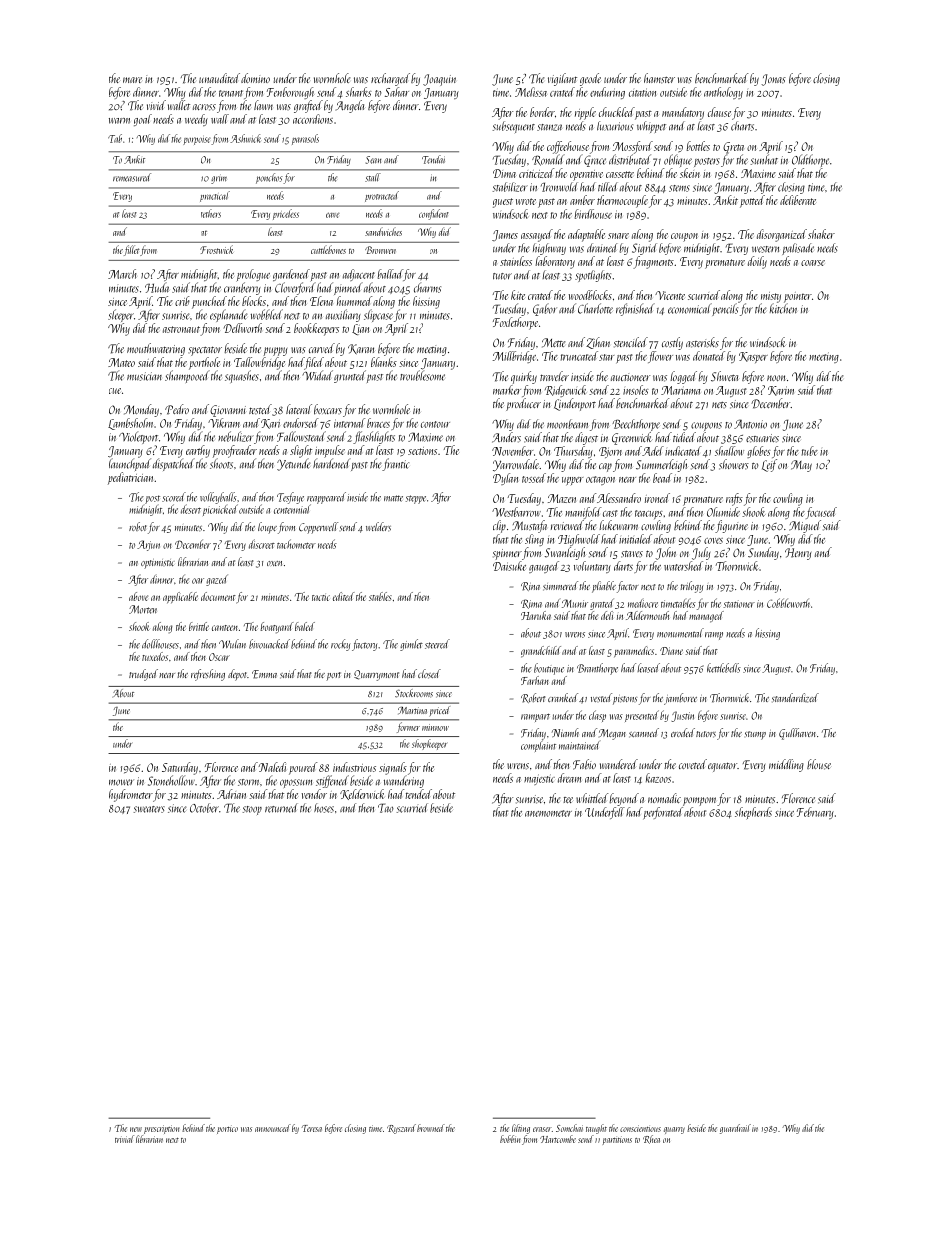  What do you see at coordinates (521, 1129) in the screenshot?
I see `lilting` at bounding box center [521, 1129].
